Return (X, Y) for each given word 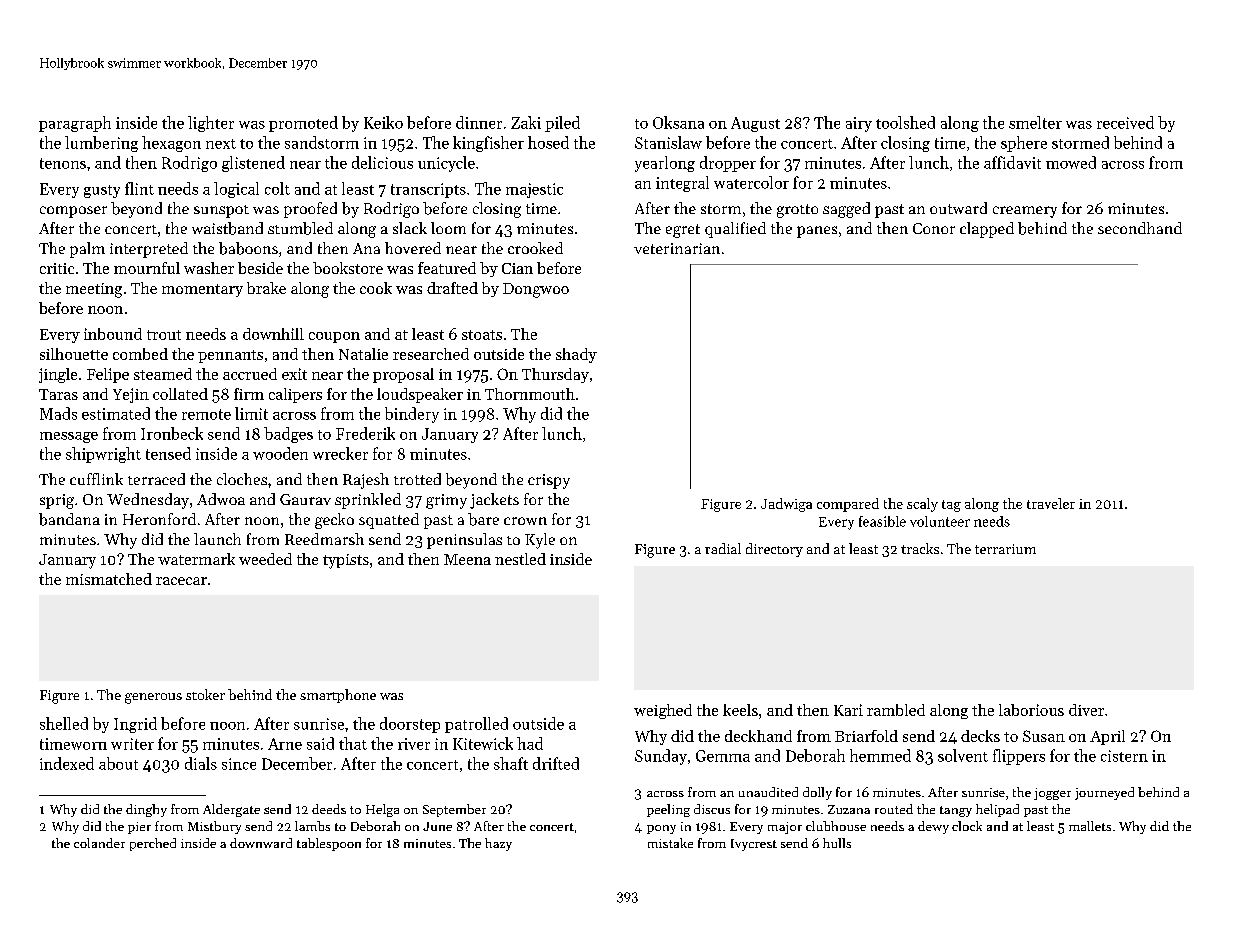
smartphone (338, 696)
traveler (1051, 503)
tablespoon (329, 844)
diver (1086, 710)
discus (712, 809)
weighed (663, 711)
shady (576, 355)
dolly (817, 793)
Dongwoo (536, 290)
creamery (1025, 212)
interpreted (149, 250)
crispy (549, 481)
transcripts (428, 190)
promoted (303, 124)
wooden (280, 453)
